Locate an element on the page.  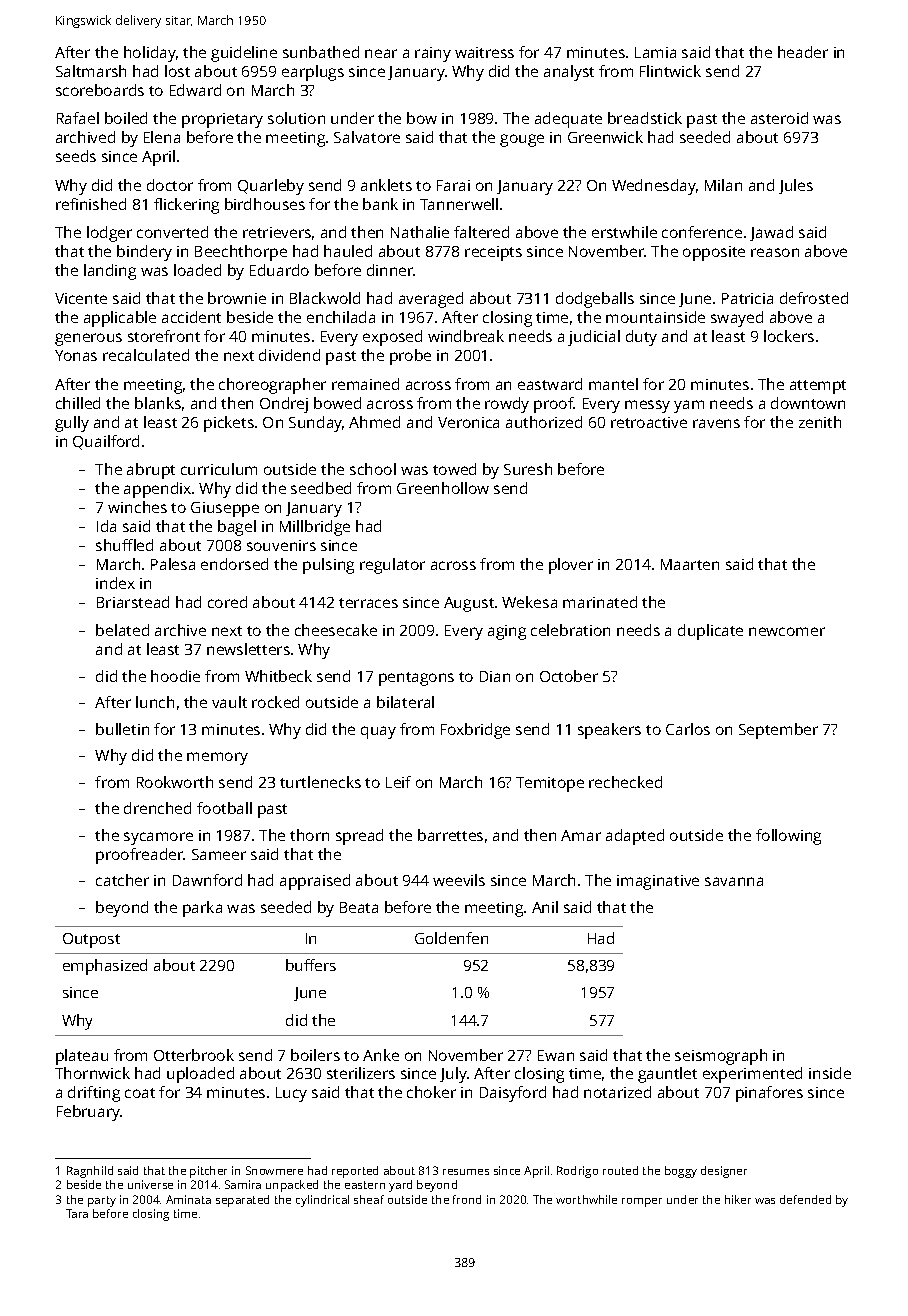
curriculum is located at coordinates (219, 469).
